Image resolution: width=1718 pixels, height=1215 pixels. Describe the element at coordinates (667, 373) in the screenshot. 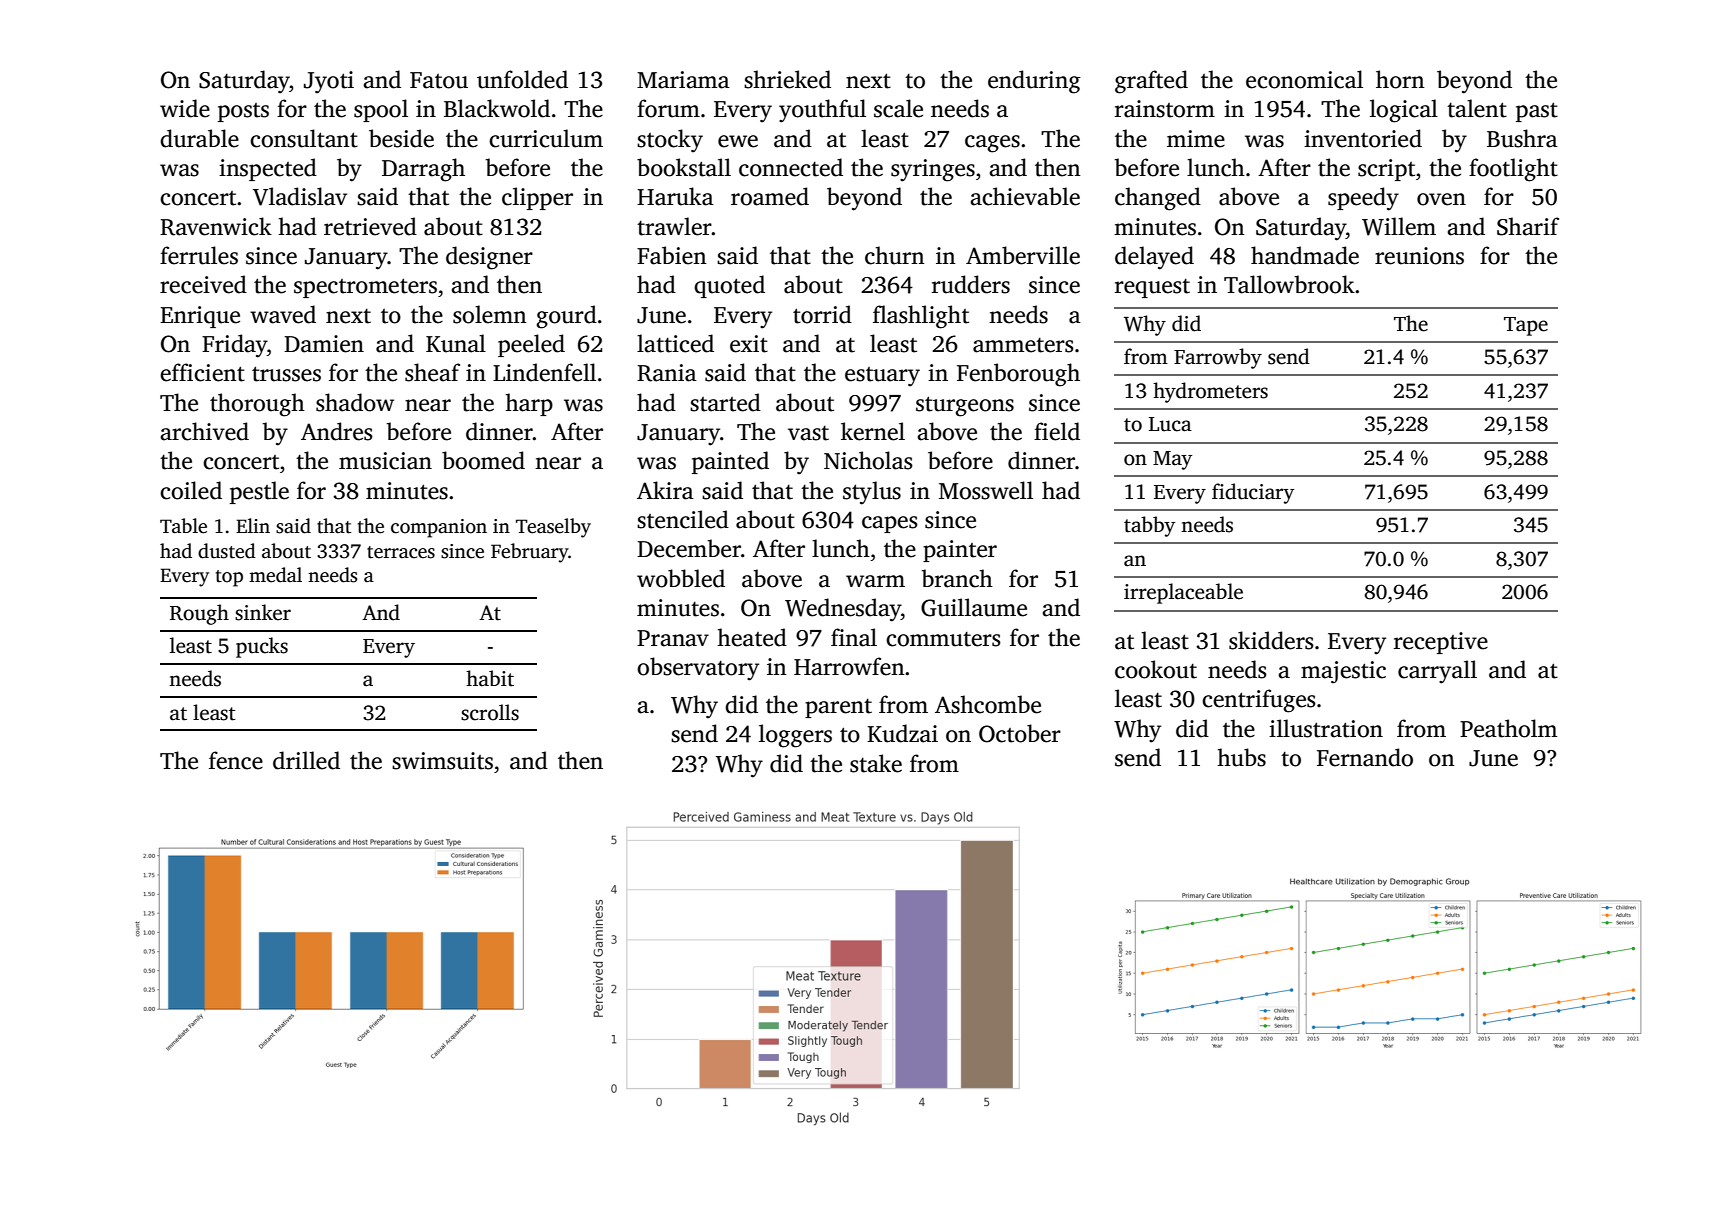

I see `Rania` at that location.
